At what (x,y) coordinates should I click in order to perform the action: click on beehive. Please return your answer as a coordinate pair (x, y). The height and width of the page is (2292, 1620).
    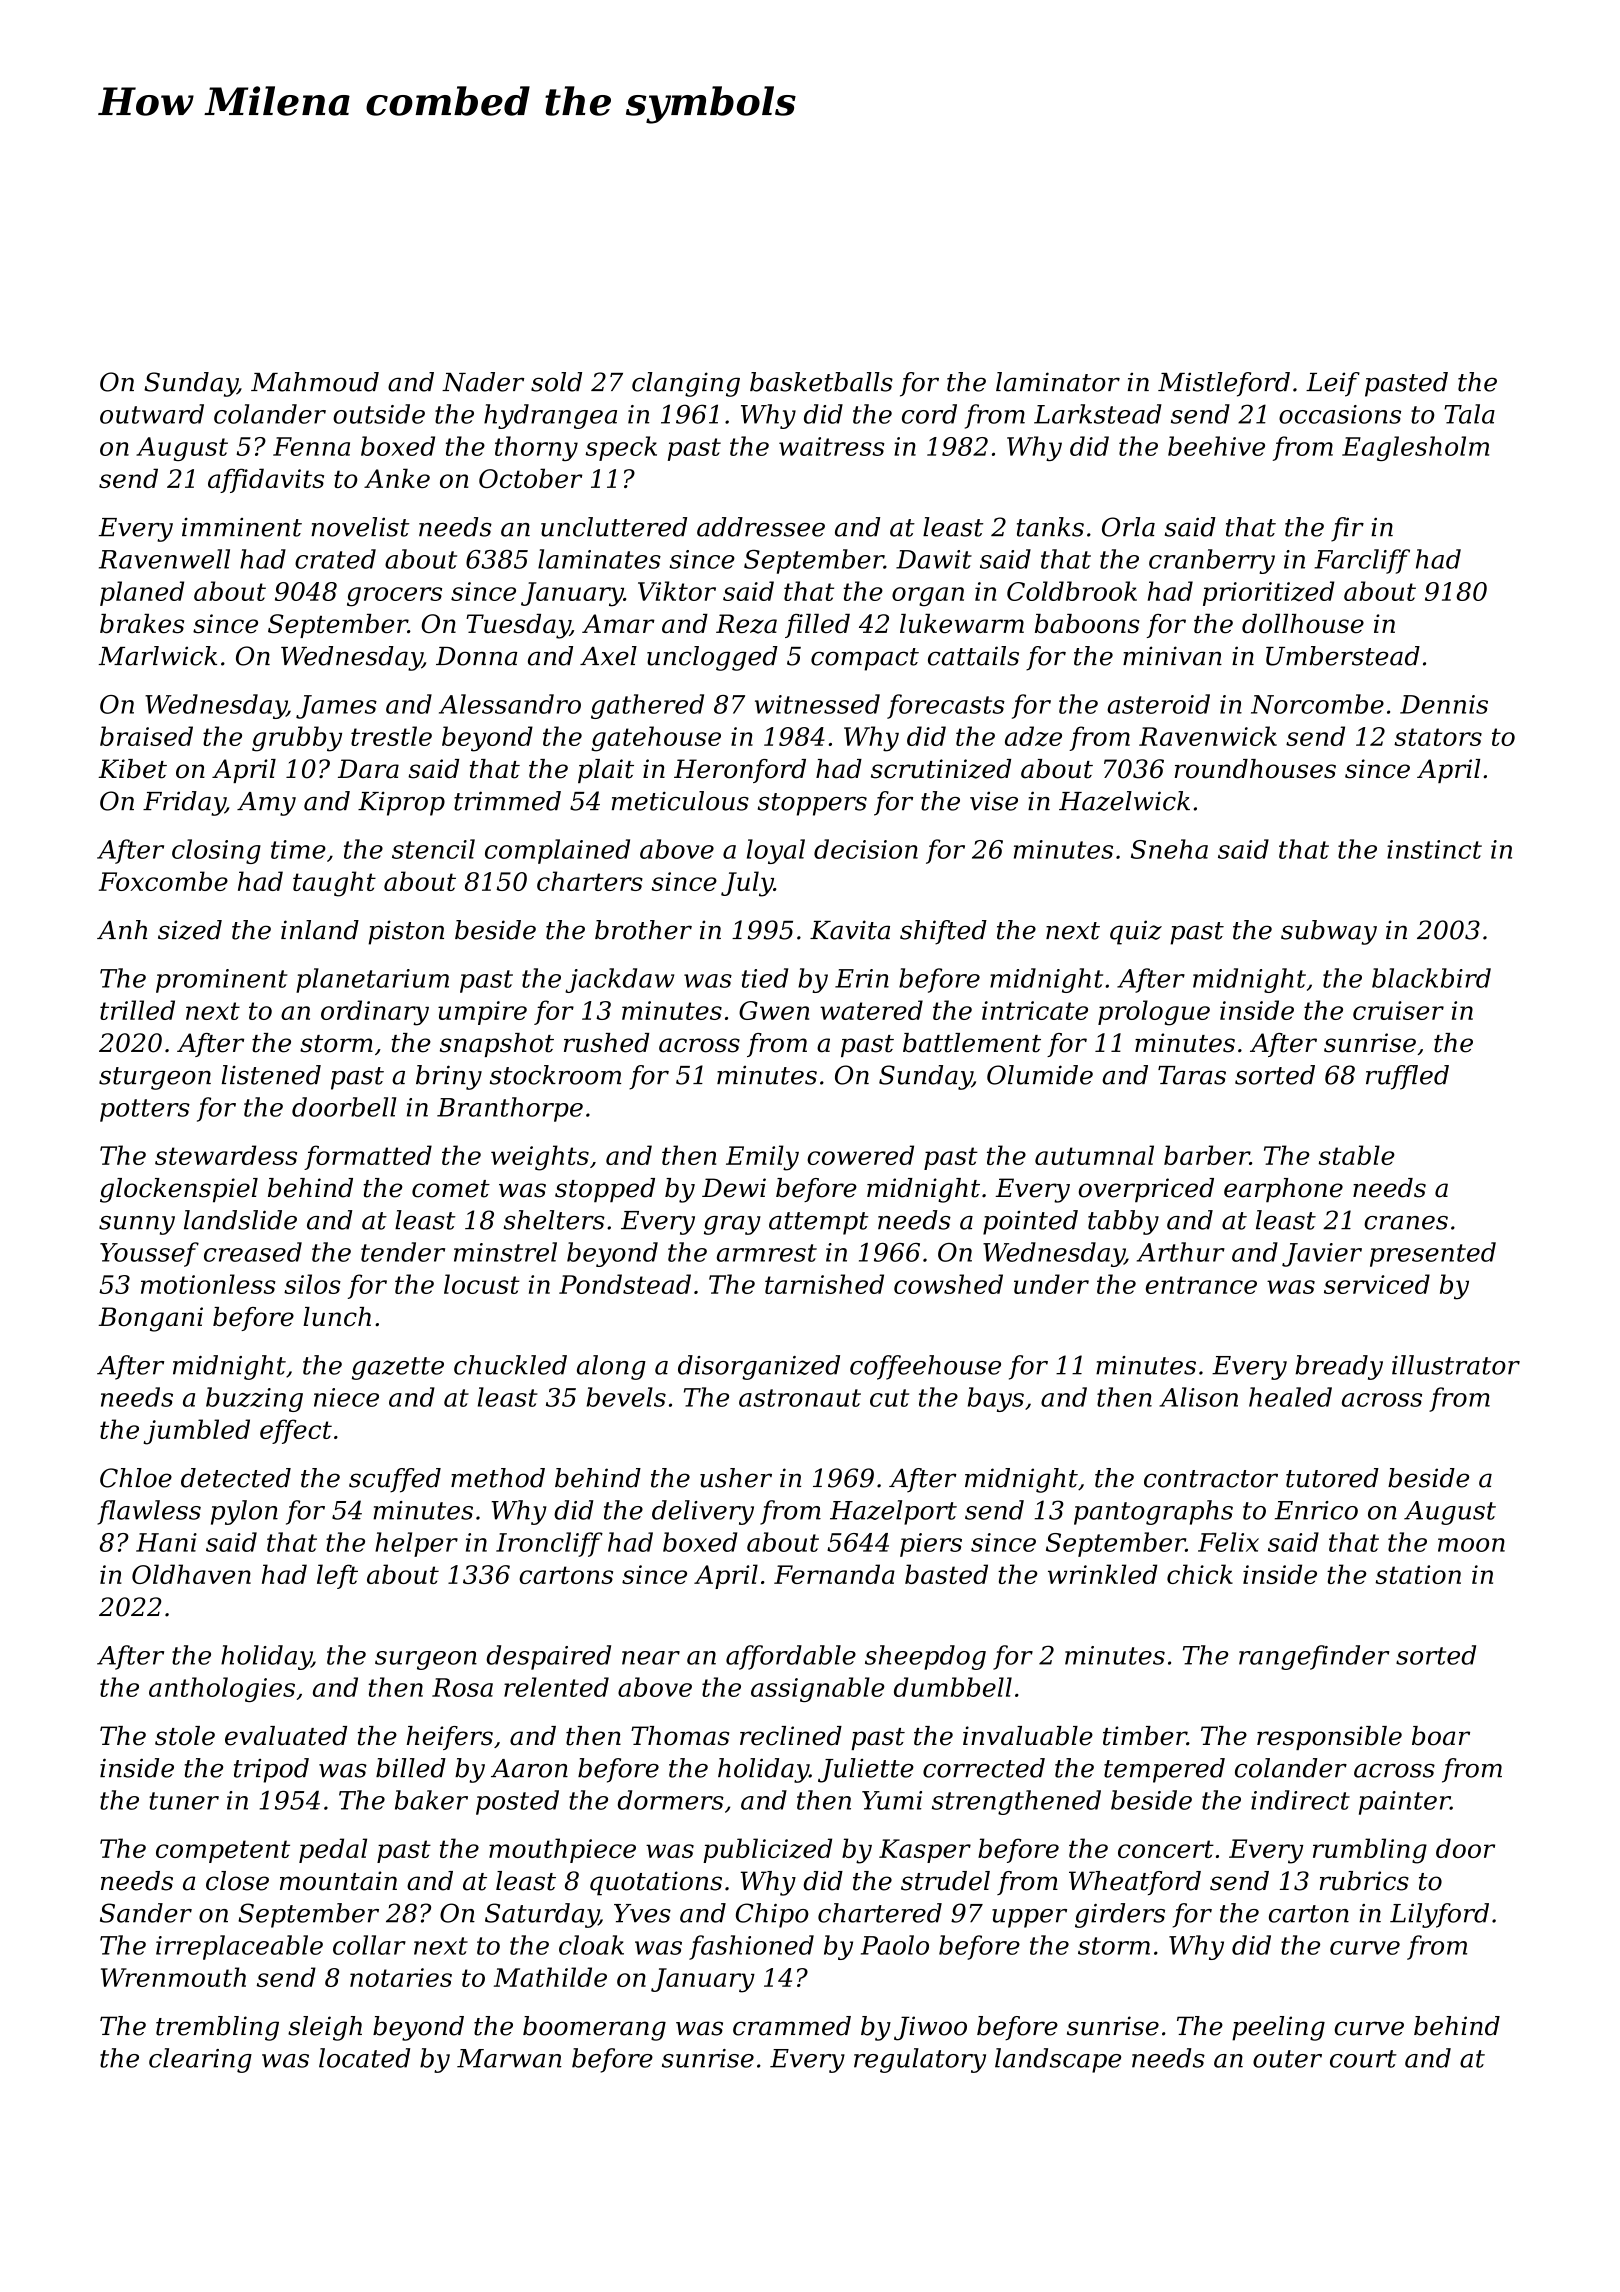
    Looking at the image, I should click on (1216, 446).
